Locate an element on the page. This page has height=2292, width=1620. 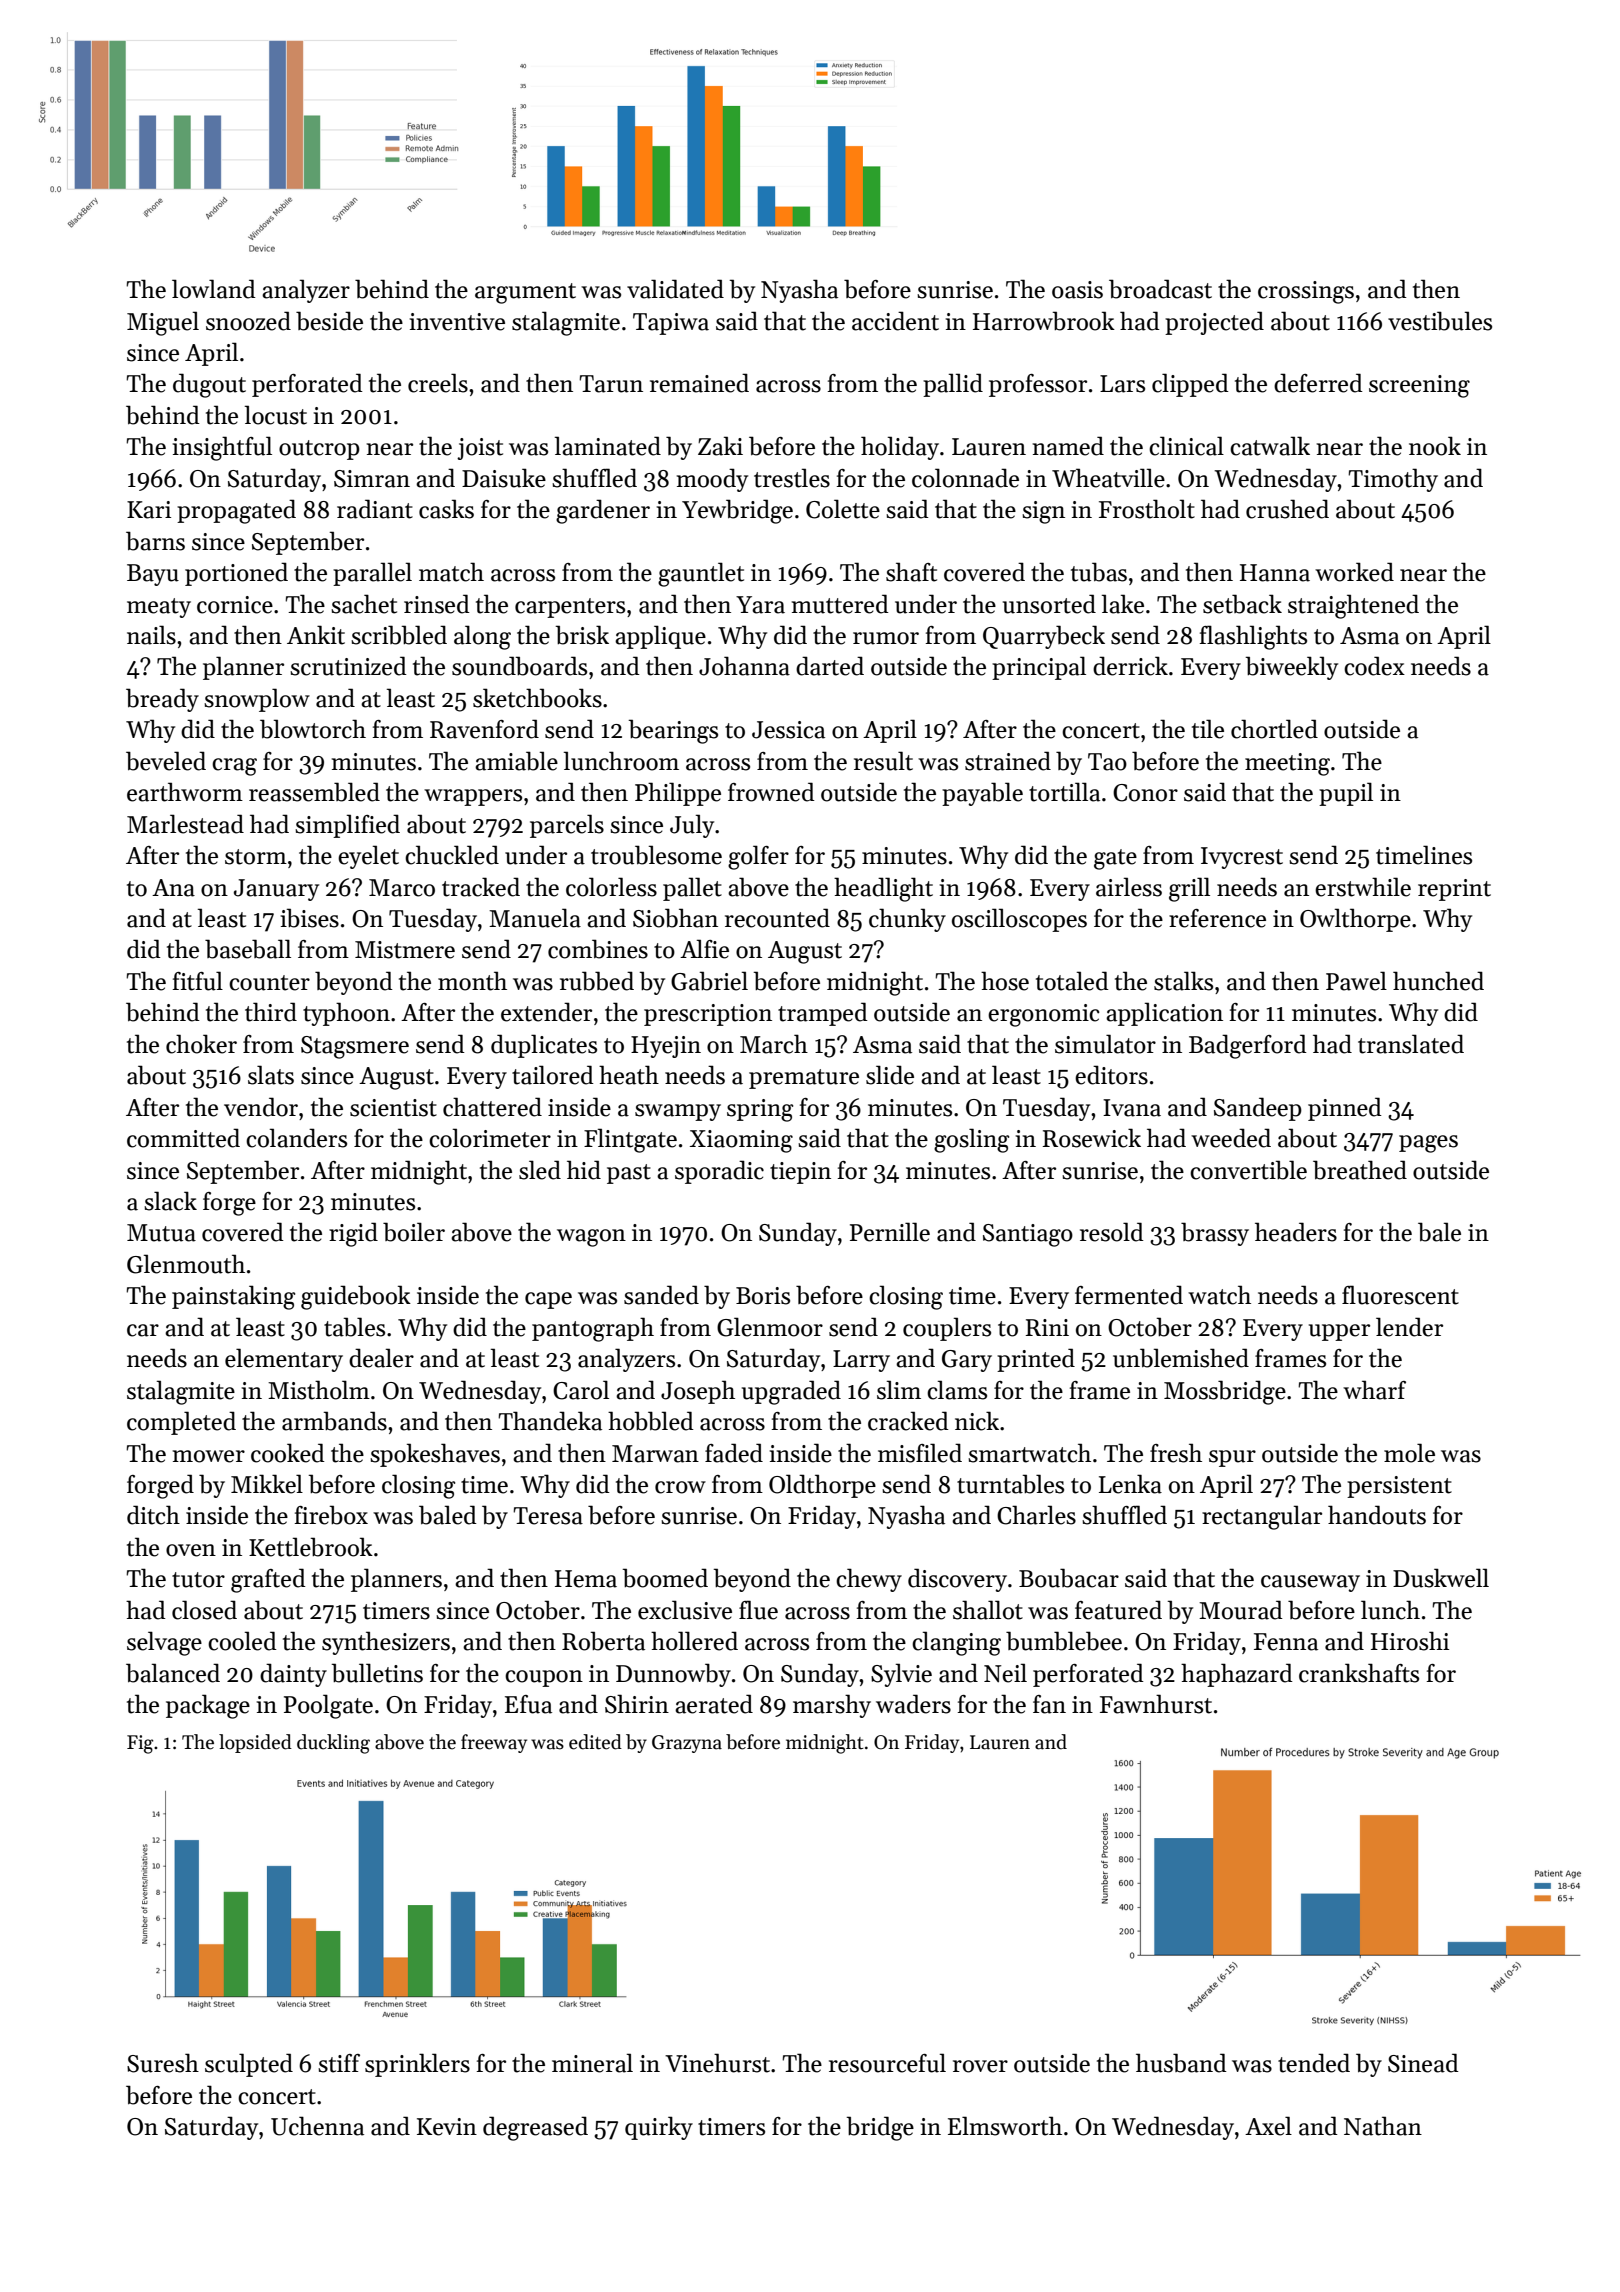
wrappers is located at coordinates (473, 797).
